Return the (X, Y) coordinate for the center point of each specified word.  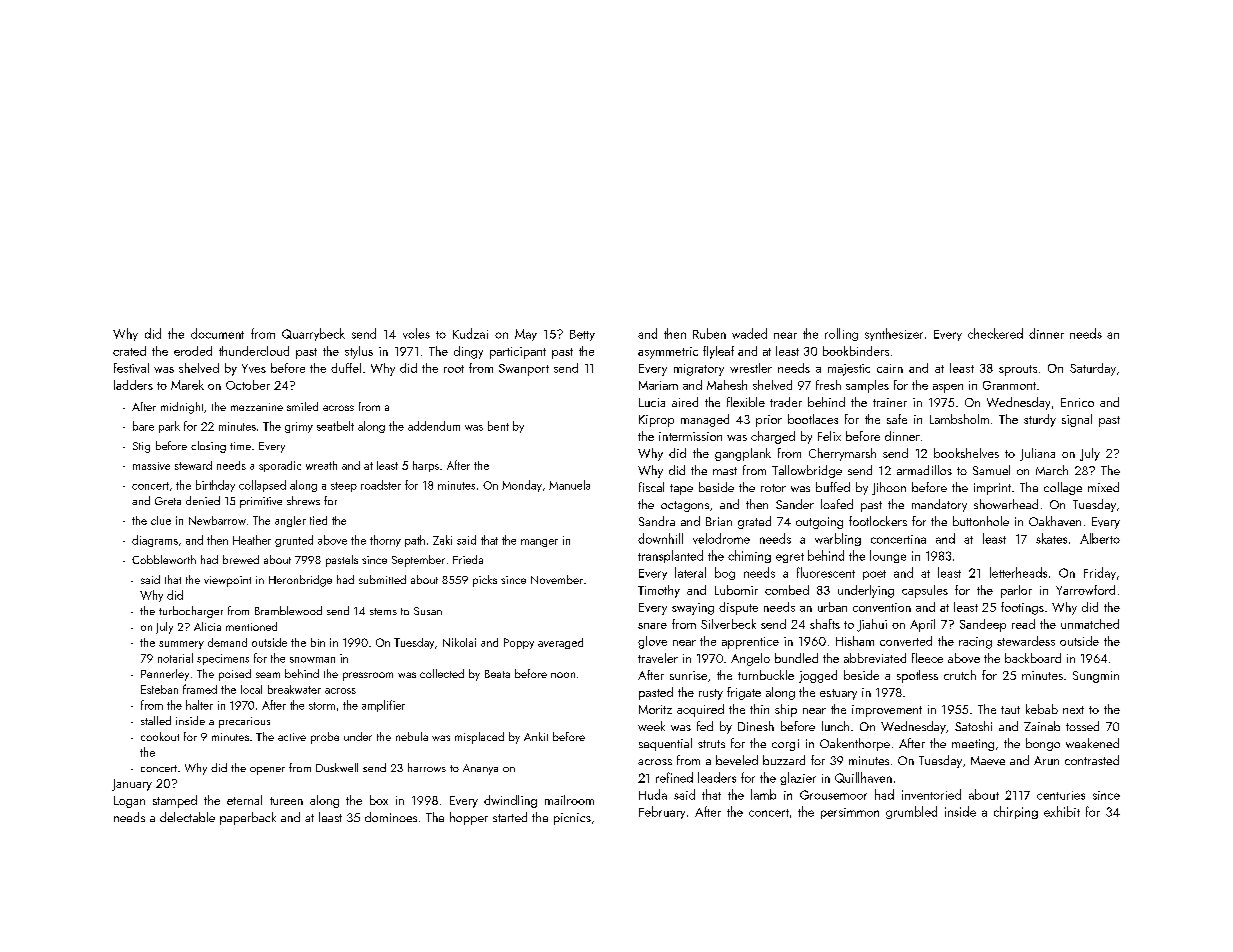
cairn (890, 368)
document (217, 333)
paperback (248, 818)
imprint (992, 489)
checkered (995, 333)
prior (769, 421)
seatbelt (335, 426)
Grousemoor (833, 795)
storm (322, 706)
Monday (522, 486)
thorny (385, 541)
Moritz (655, 709)
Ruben (709, 333)
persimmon (850, 813)
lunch (835, 726)
